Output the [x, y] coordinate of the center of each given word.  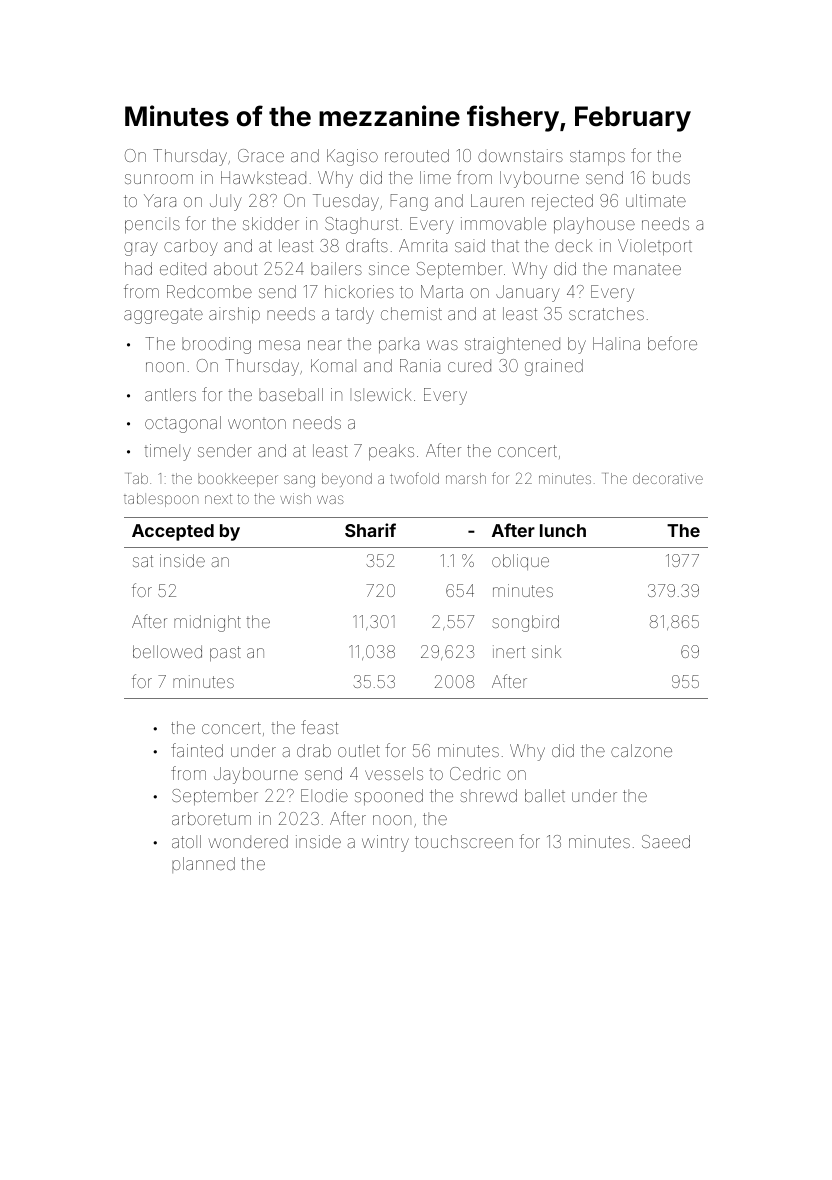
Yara [160, 200]
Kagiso [352, 157]
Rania [420, 365]
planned [203, 865]
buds [671, 177]
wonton [257, 424]
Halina [616, 343]
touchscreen [464, 841]
